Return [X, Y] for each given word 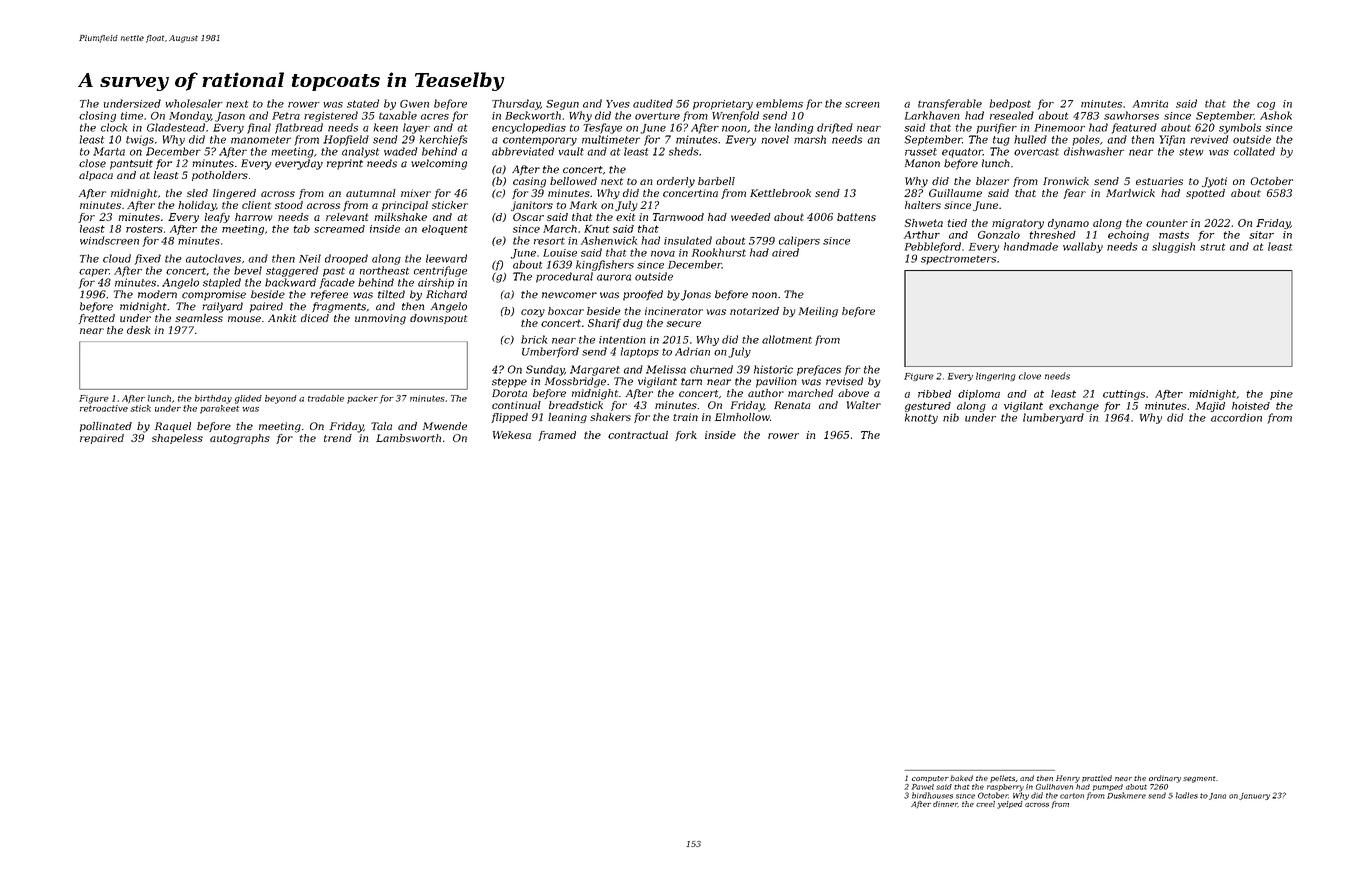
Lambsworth [408, 438]
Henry [1068, 779]
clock [114, 127]
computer [930, 779]
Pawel [923, 787]
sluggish [1173, 247]
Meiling [818, 312]
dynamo [1068, 224]
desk [138, 330]
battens [856, 217]
